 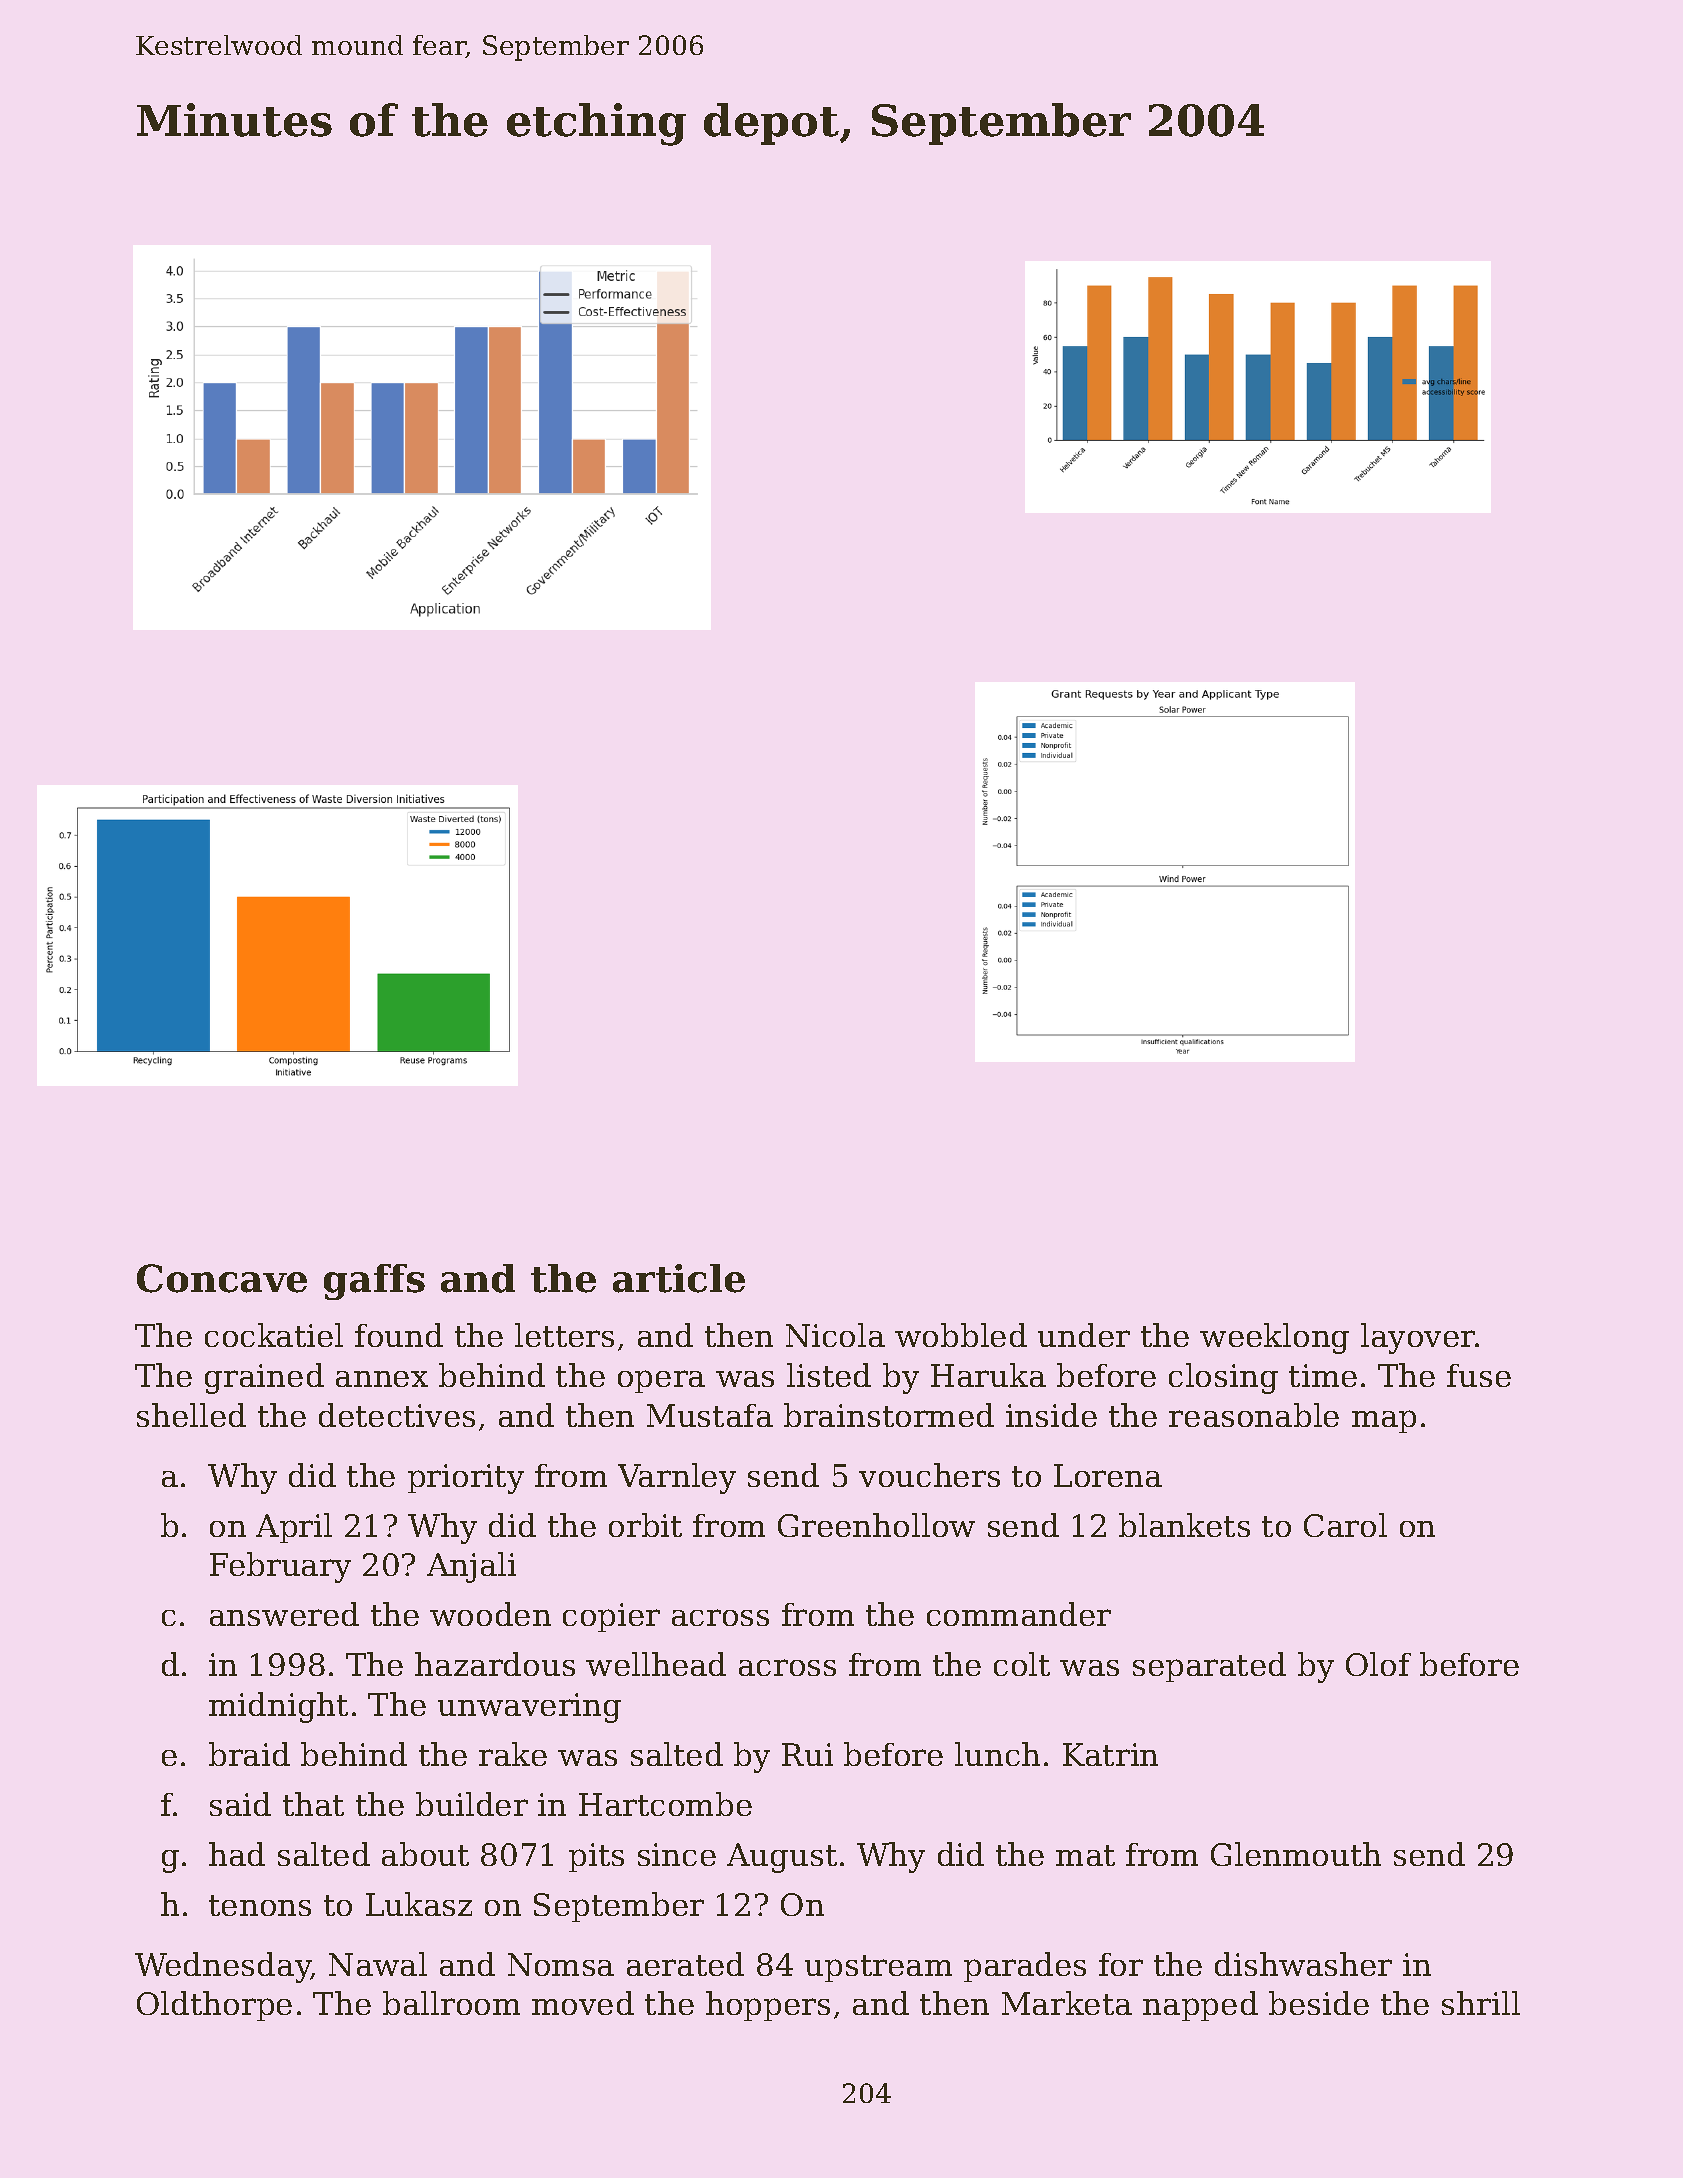 I want to click on napped, so click(x=1200, y=2006).
